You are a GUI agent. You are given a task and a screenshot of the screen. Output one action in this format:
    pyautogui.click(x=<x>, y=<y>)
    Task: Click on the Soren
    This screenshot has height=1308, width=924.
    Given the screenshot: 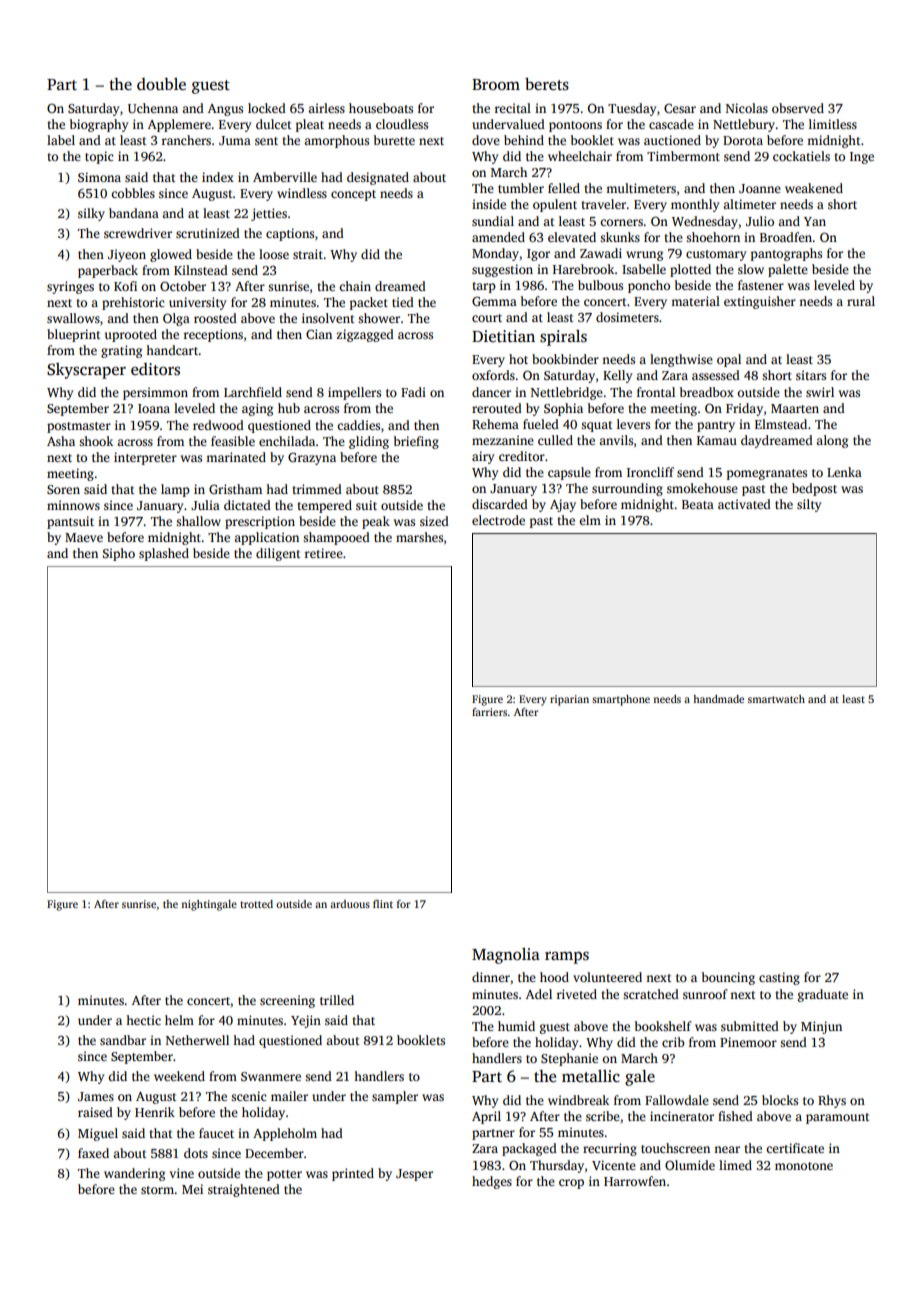 What is the action you would take?
    pyautogui.click(x=63, y=489)
